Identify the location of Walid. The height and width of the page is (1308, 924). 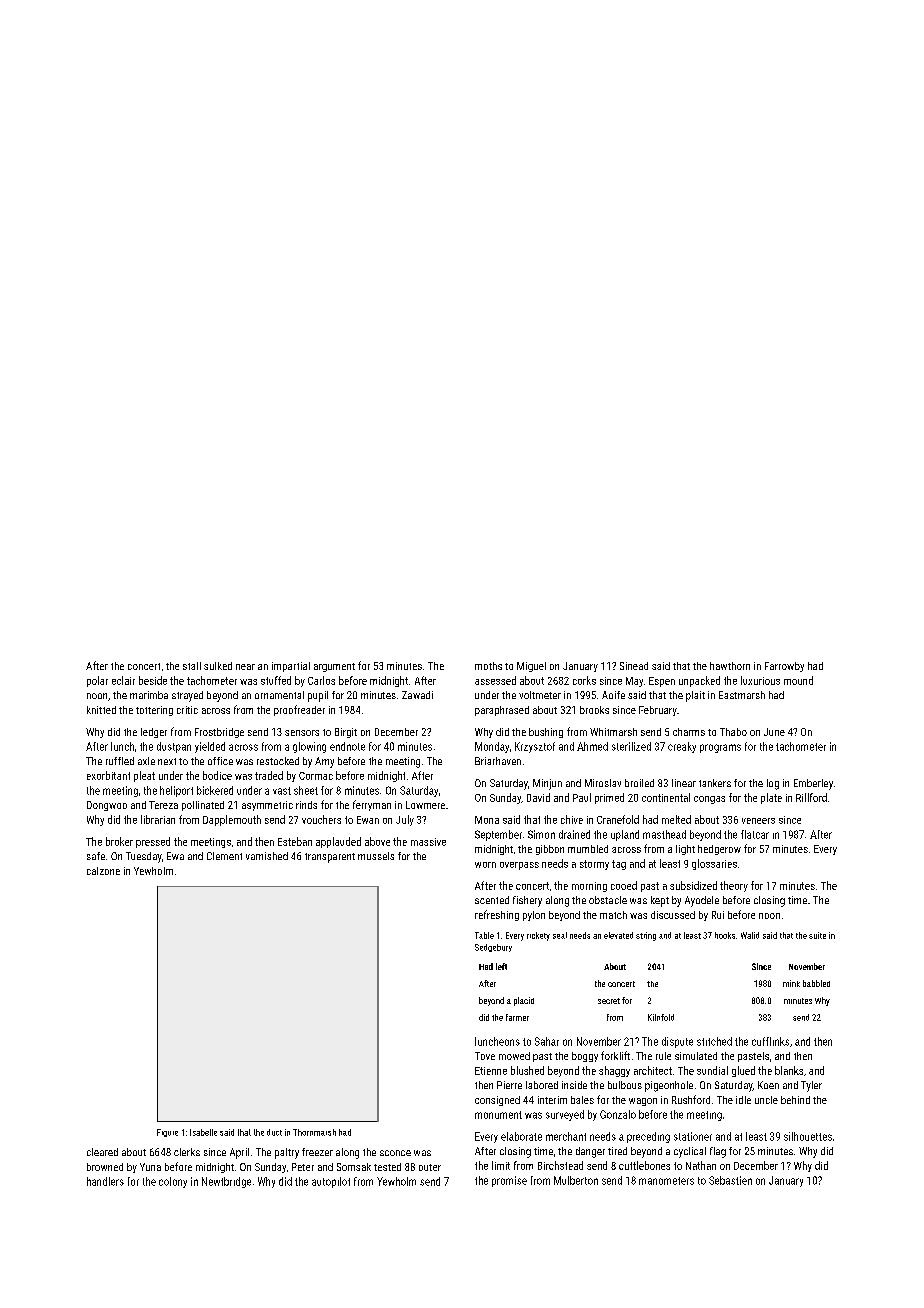
(750, 935).
